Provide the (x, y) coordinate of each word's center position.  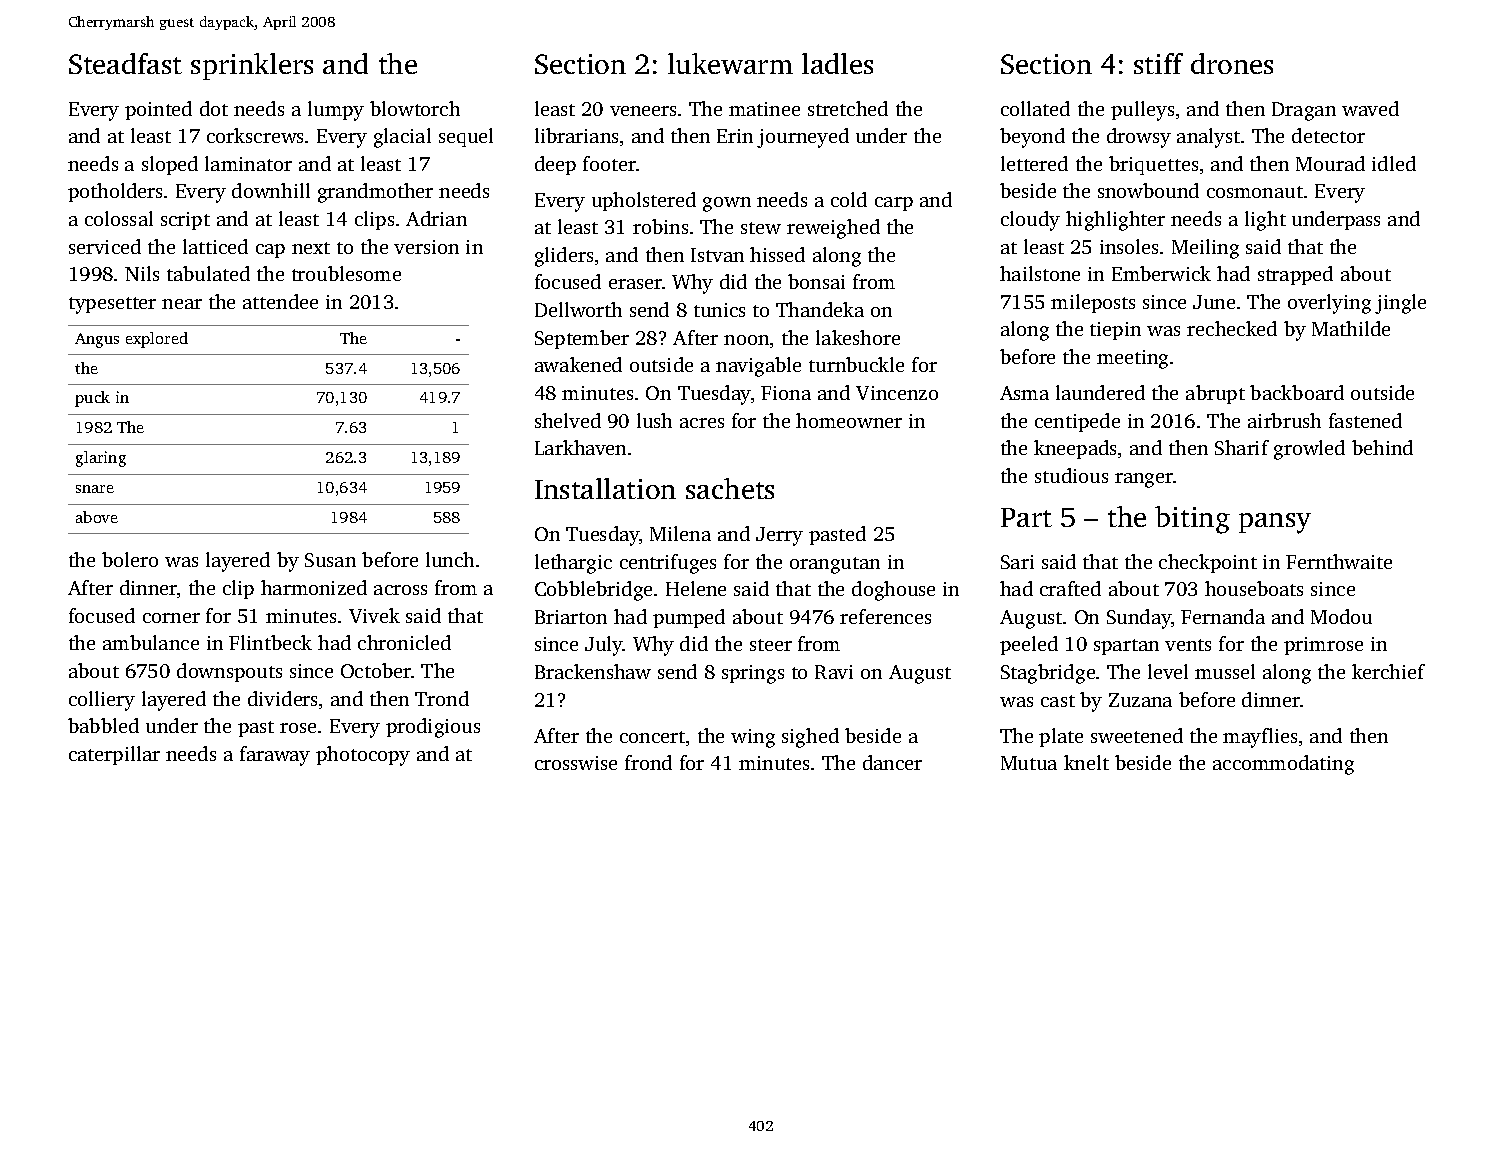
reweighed (833, 229)
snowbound (1148, 190)
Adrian (436, 218)
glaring (101, 459)
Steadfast (125, 63)
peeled (1029, 645)
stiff (1158, 63)
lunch (450, 559)
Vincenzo (897, 393)
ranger (1144, 480)
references (885, 616)
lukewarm (730, 63)
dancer (892, 762)
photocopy (363, 756)
